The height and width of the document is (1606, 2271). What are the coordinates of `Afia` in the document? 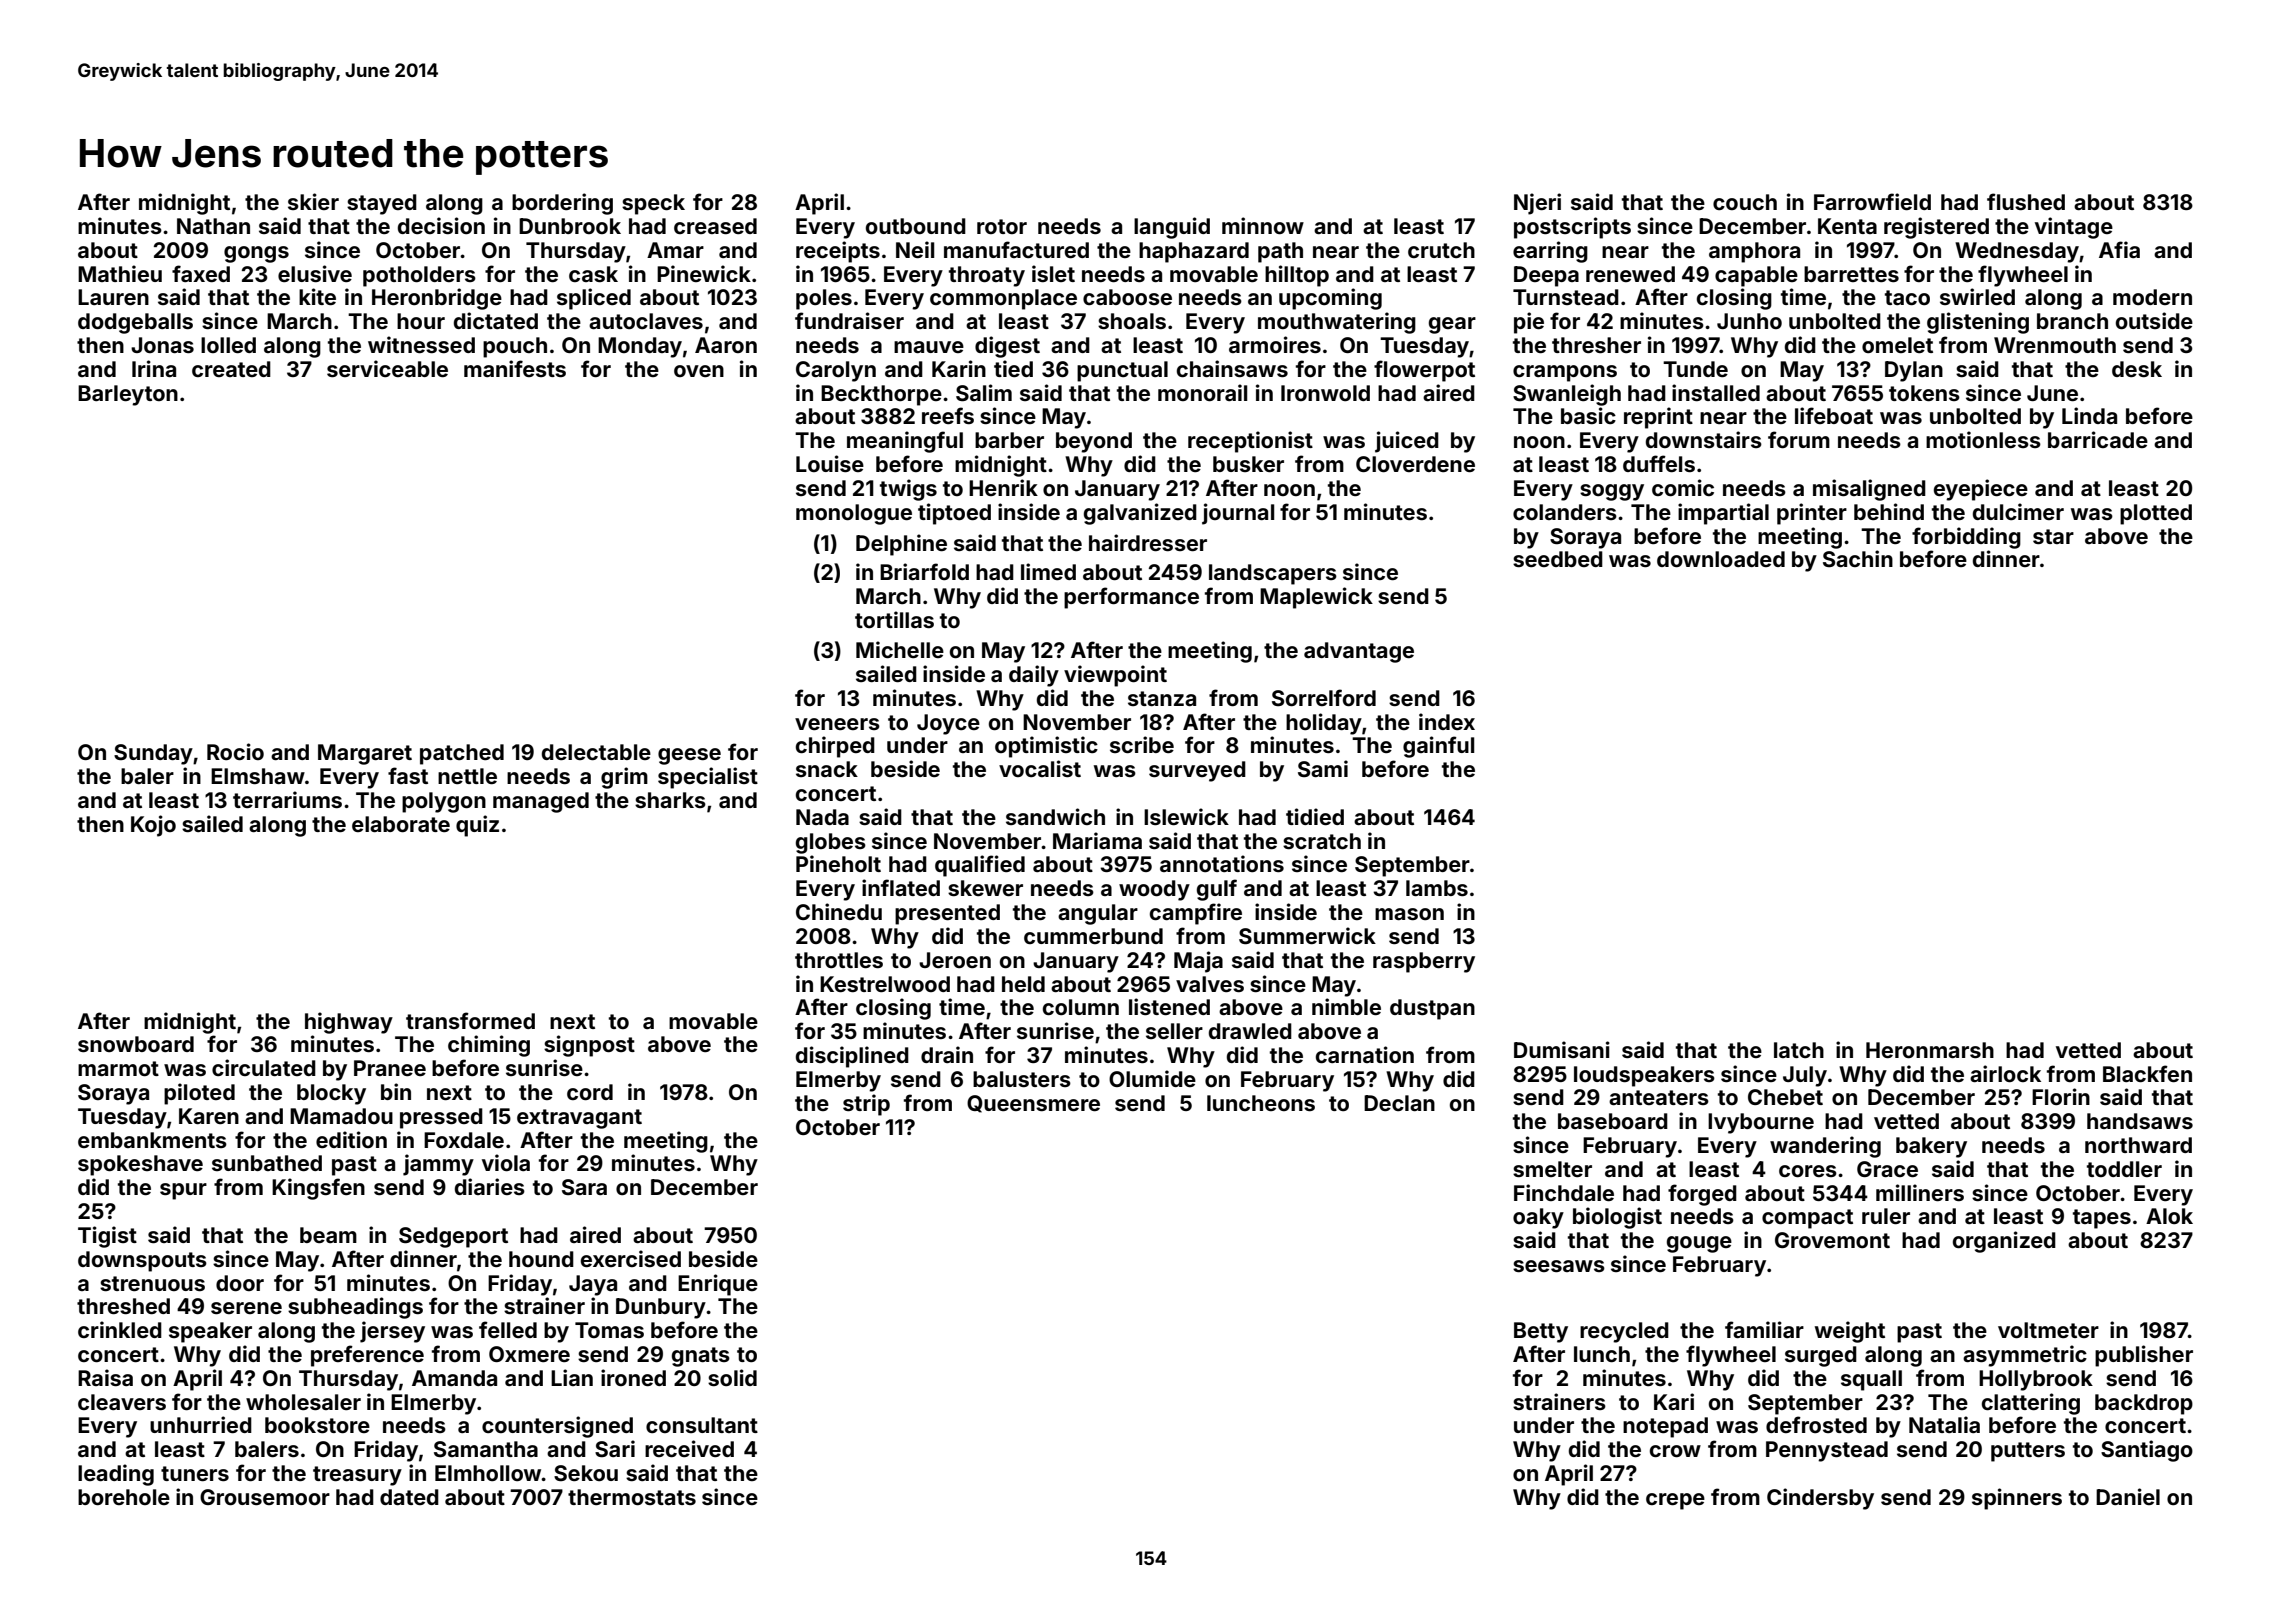 It's located at (2119, 249).
